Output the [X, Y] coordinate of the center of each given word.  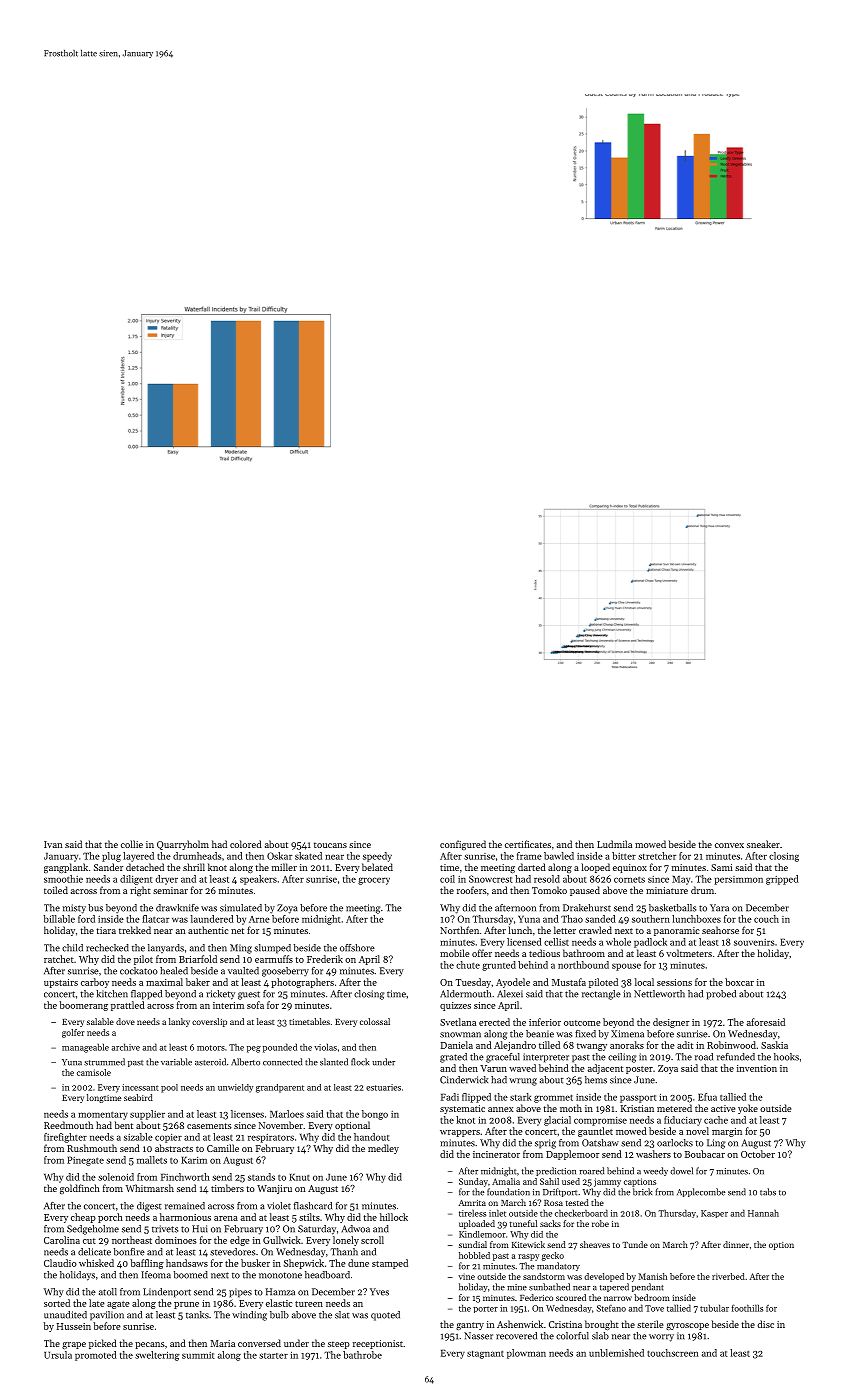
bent [124, 1125]
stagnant [485, 1355]
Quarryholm [183, 845]
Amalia [506, 1181]
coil [447, 879]
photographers [302, 983]
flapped [146, 995]
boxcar [739, 982]
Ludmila [614, 844]
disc [765, 1324]
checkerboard [581, 1213]
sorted [57, 1303]
